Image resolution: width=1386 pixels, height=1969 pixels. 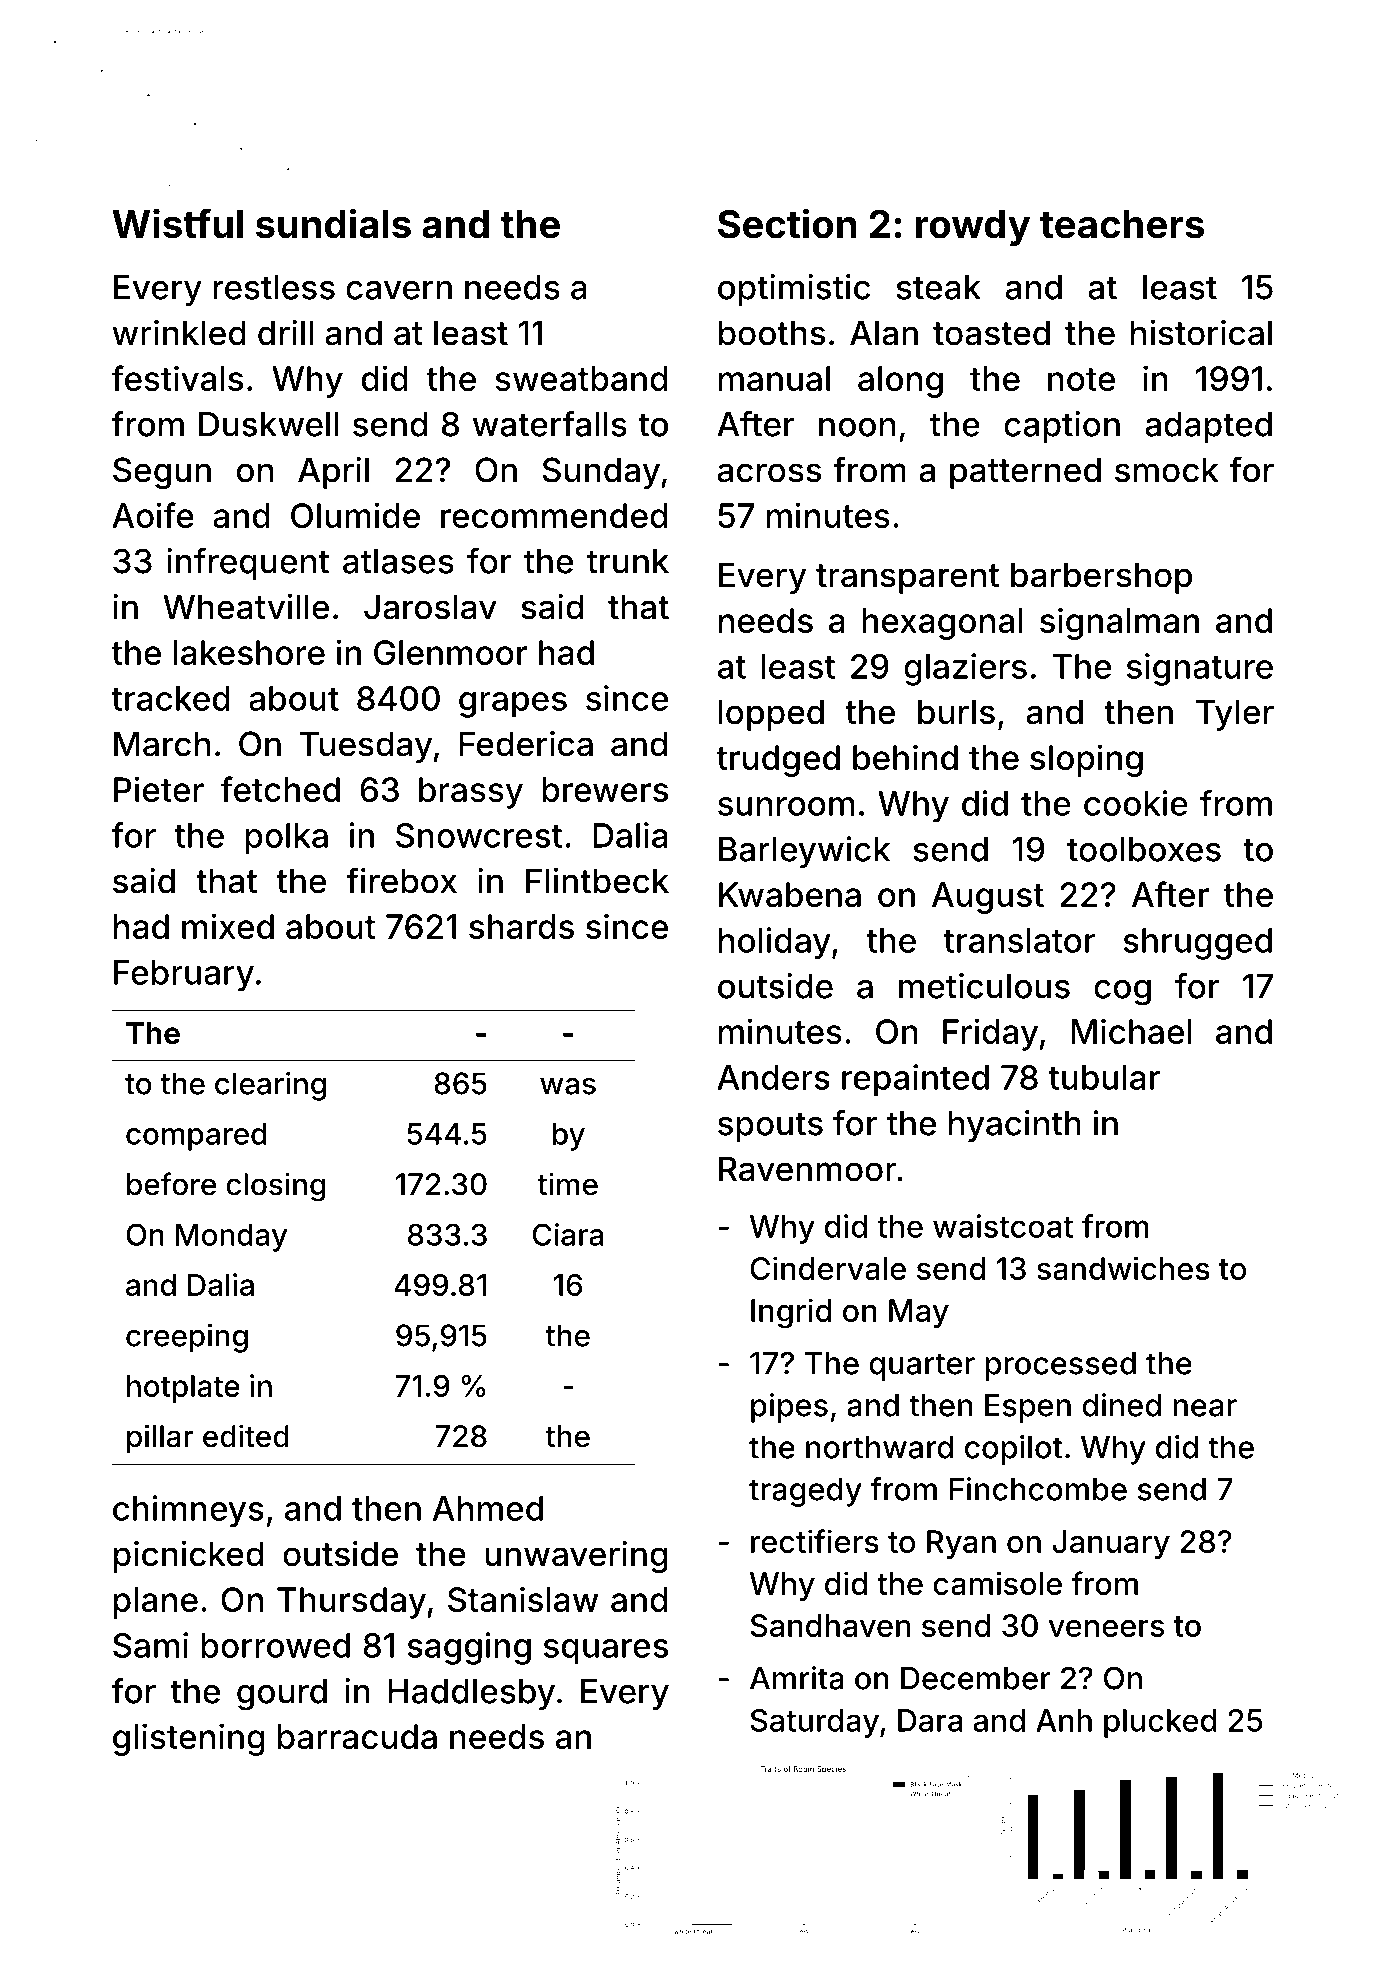 I want to click on creeping, so click(x=187, y=1338).
